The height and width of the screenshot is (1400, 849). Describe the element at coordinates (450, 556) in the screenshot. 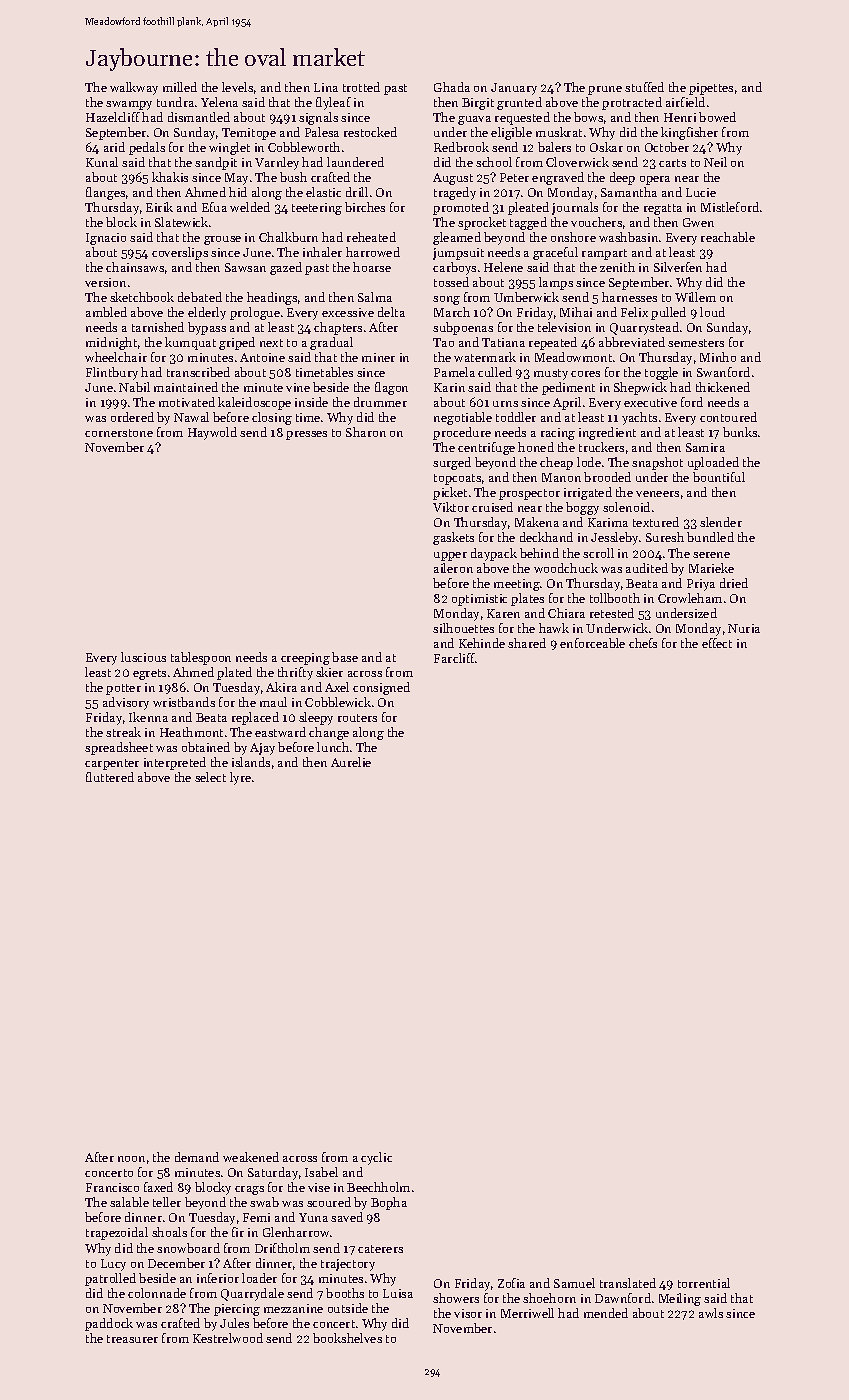

I see `upper` at that location.
